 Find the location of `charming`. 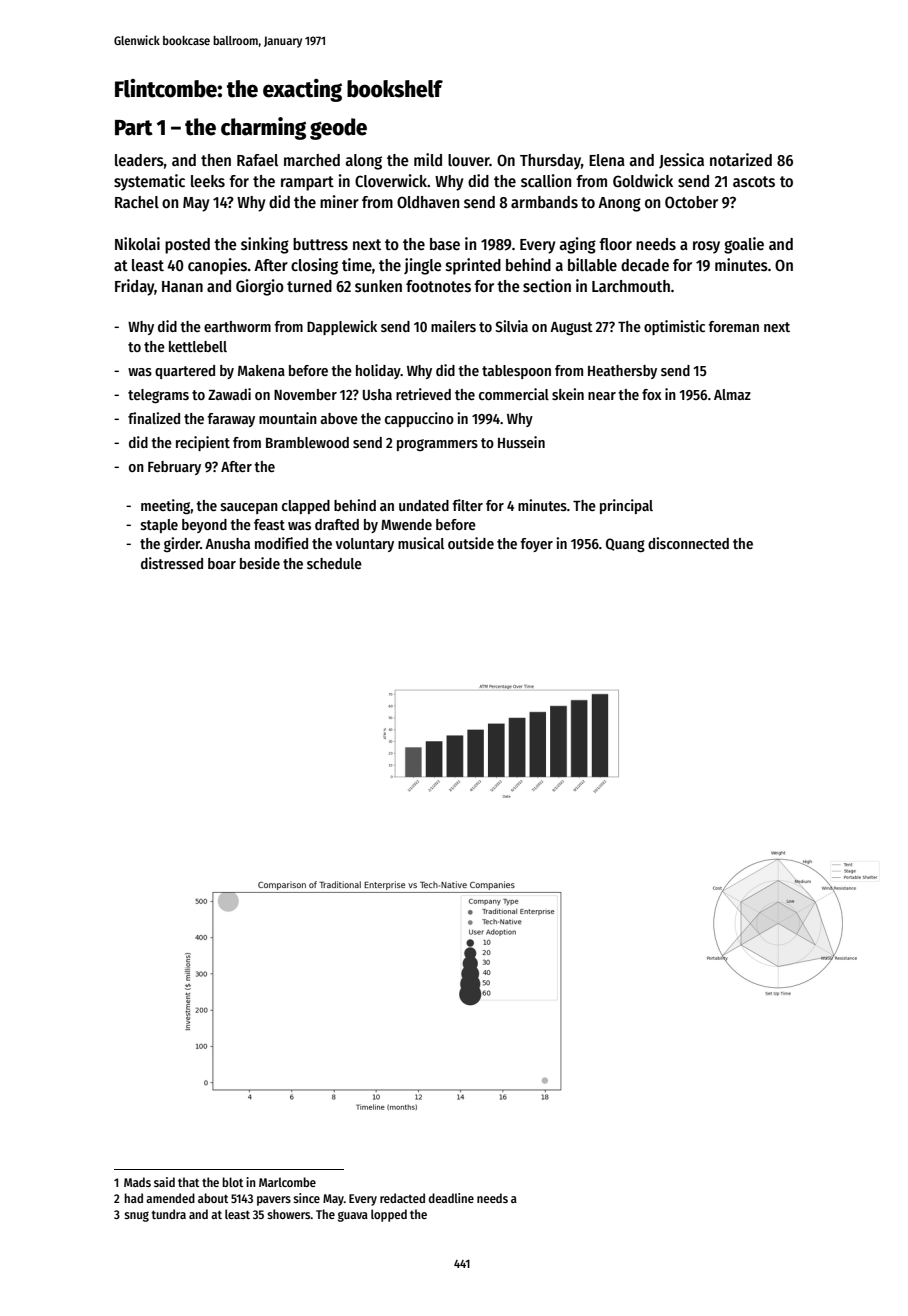

charming is located at coordinates (263, 128).
